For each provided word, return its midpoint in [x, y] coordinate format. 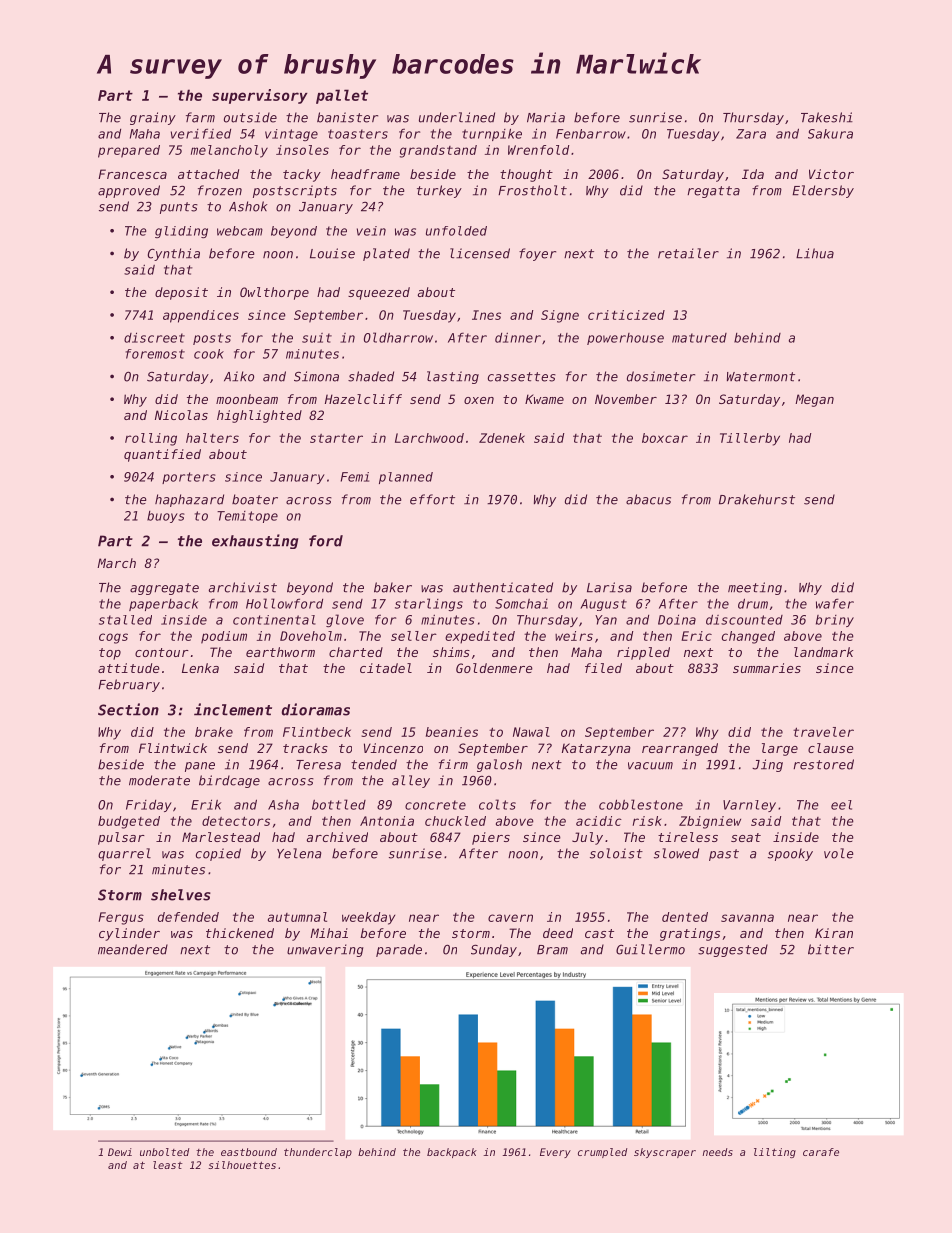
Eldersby [823, 191]
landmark [823, 652]
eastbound [249, 1152]
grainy [153, 118]
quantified [162, 455]
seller [414, 636]
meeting [755, 588]
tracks [305, 748]
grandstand [438, 151]
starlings [429, 604]
